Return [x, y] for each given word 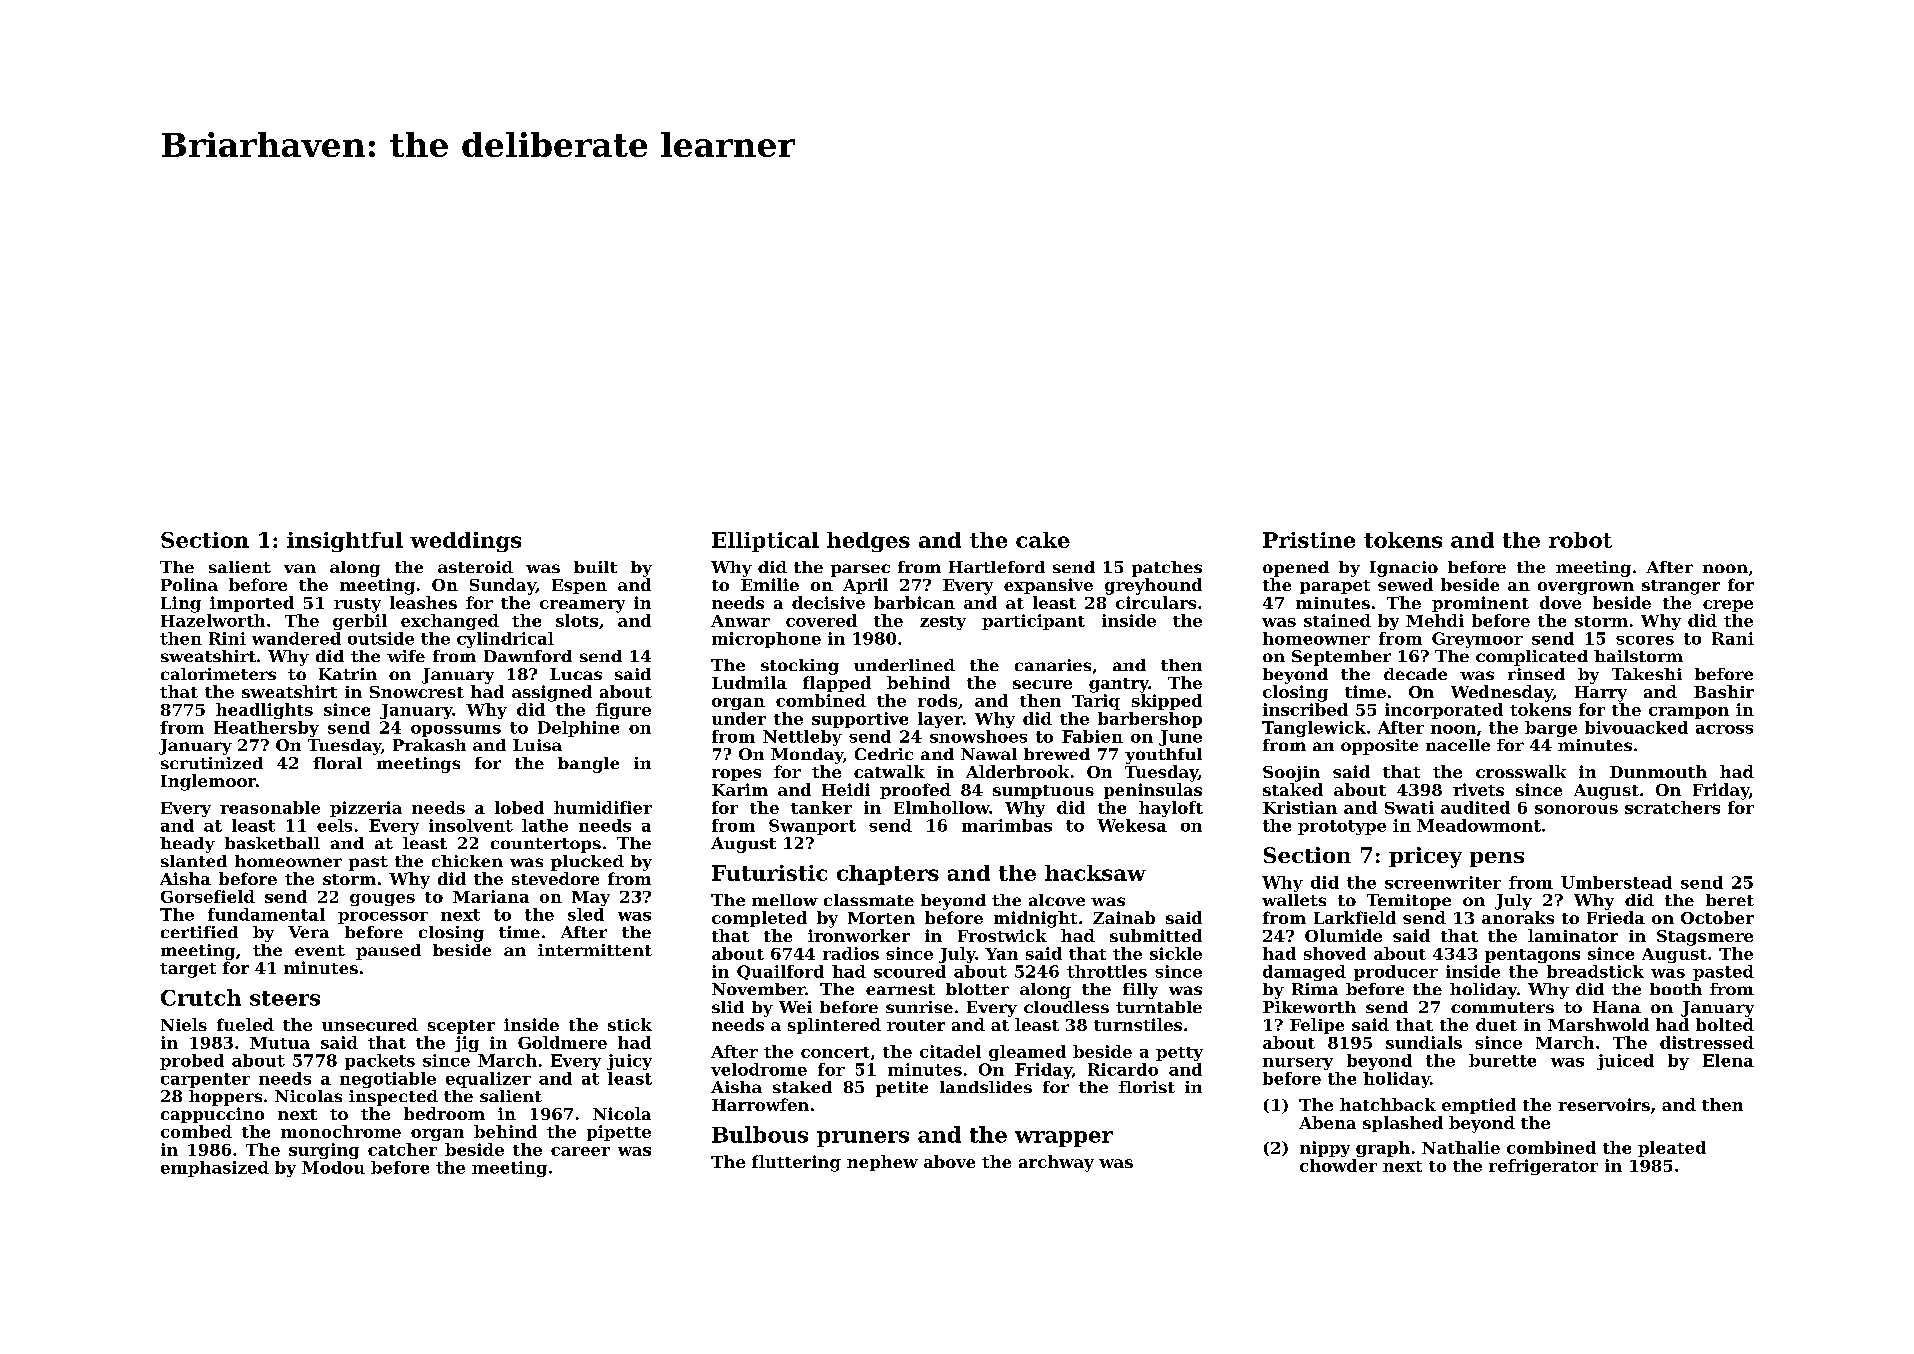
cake [1043, 540]
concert [835, 1052]
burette [1502, 1060]
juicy [629, 1062]
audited [1475, 807]
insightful [345, 542]
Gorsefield [208, 896]
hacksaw [1095, 873]
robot [1580, 540]
